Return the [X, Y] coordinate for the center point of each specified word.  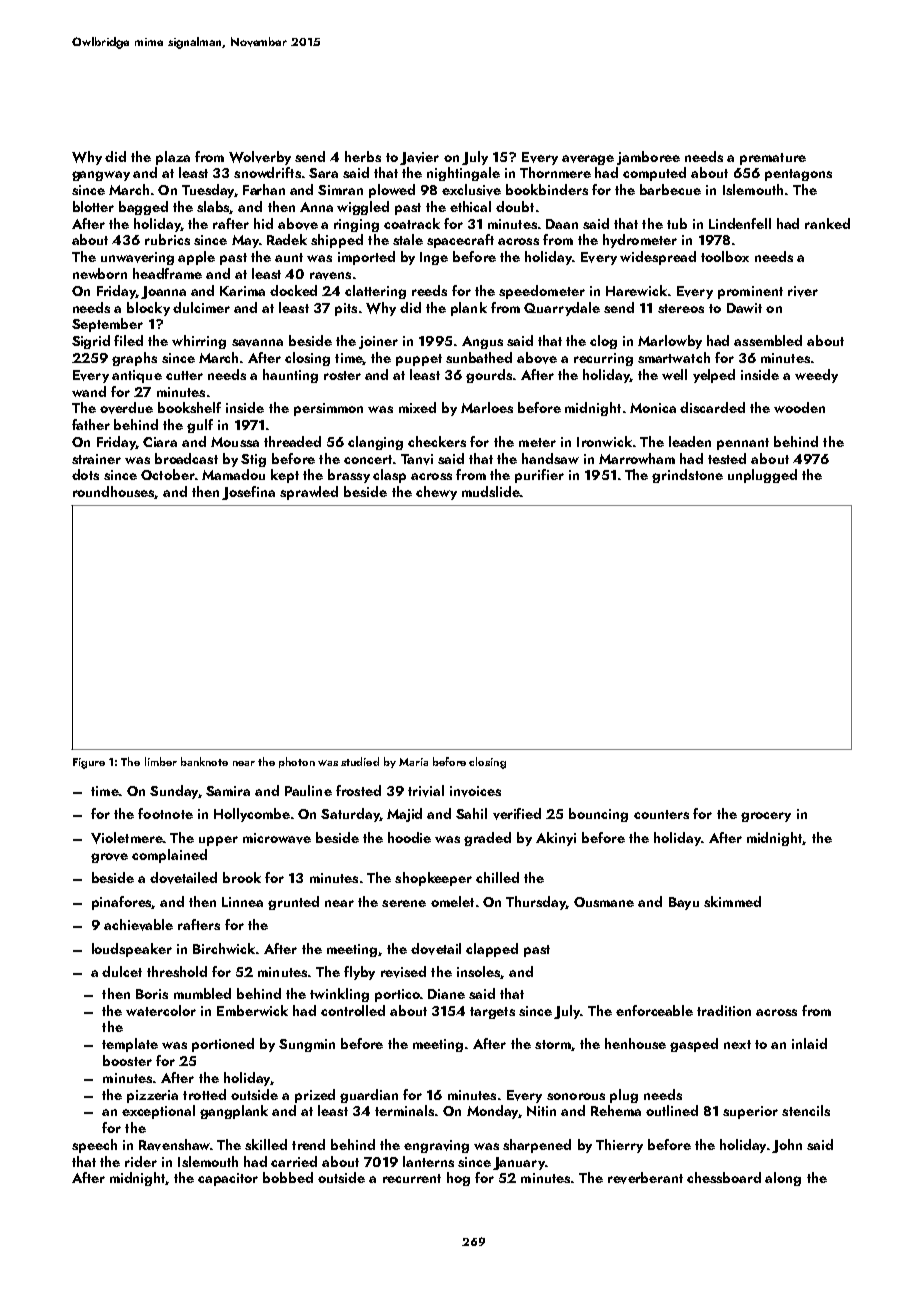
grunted [293, 903]
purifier [539, 476]
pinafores [122, 903]
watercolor [161, 1010]
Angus [482, 342]
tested [727, 458]
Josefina [248, 493]
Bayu [684, 903]
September [107, 325]
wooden [799, 407]
